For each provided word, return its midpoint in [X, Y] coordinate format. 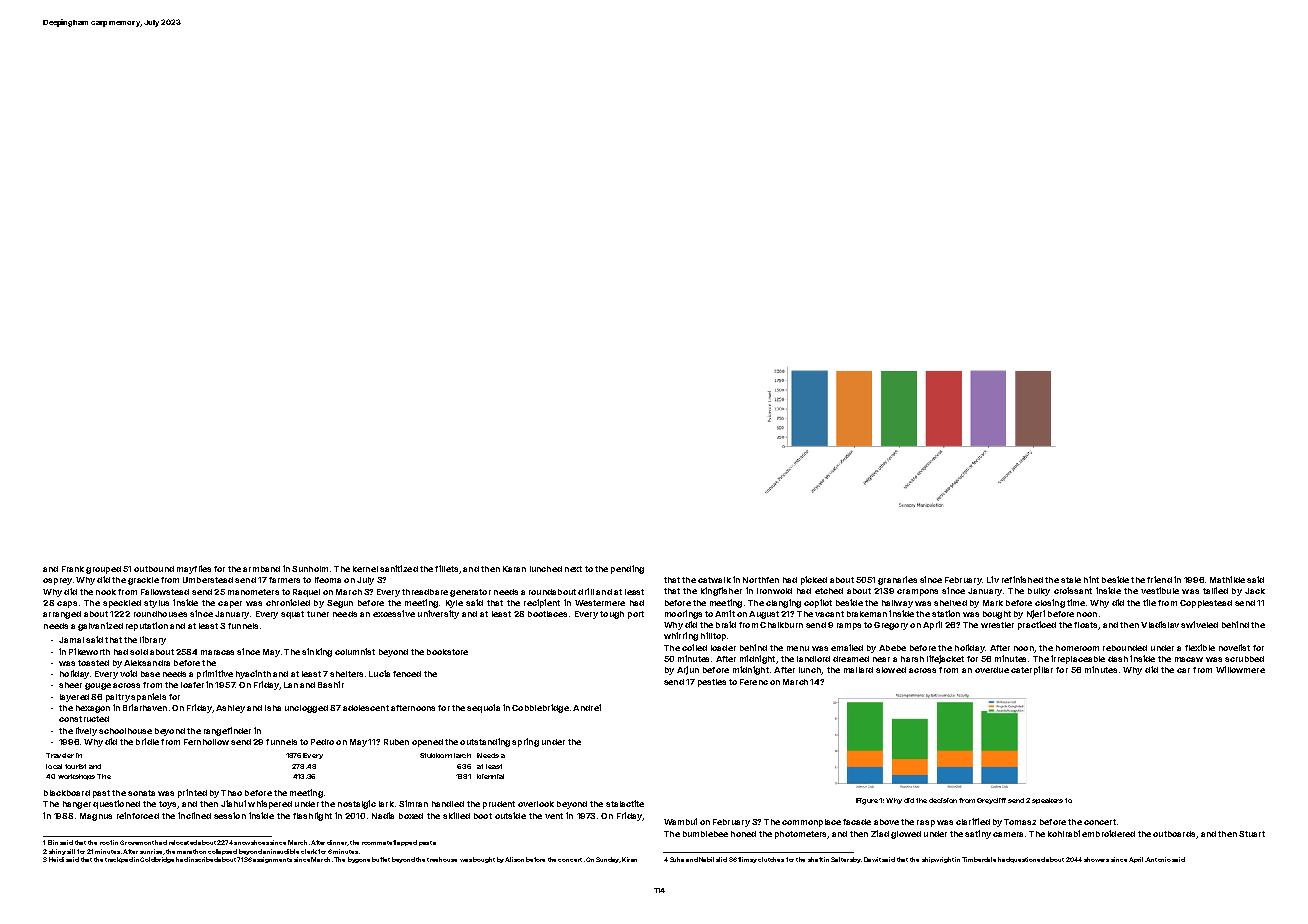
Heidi [56, 859]
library [153, 640]
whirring [681, 636]
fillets [446, 568]
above [886, 822]
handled [448, 804]
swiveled [1199, 624]
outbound [154, 569]
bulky [1039, 592]
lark [386, 804]
